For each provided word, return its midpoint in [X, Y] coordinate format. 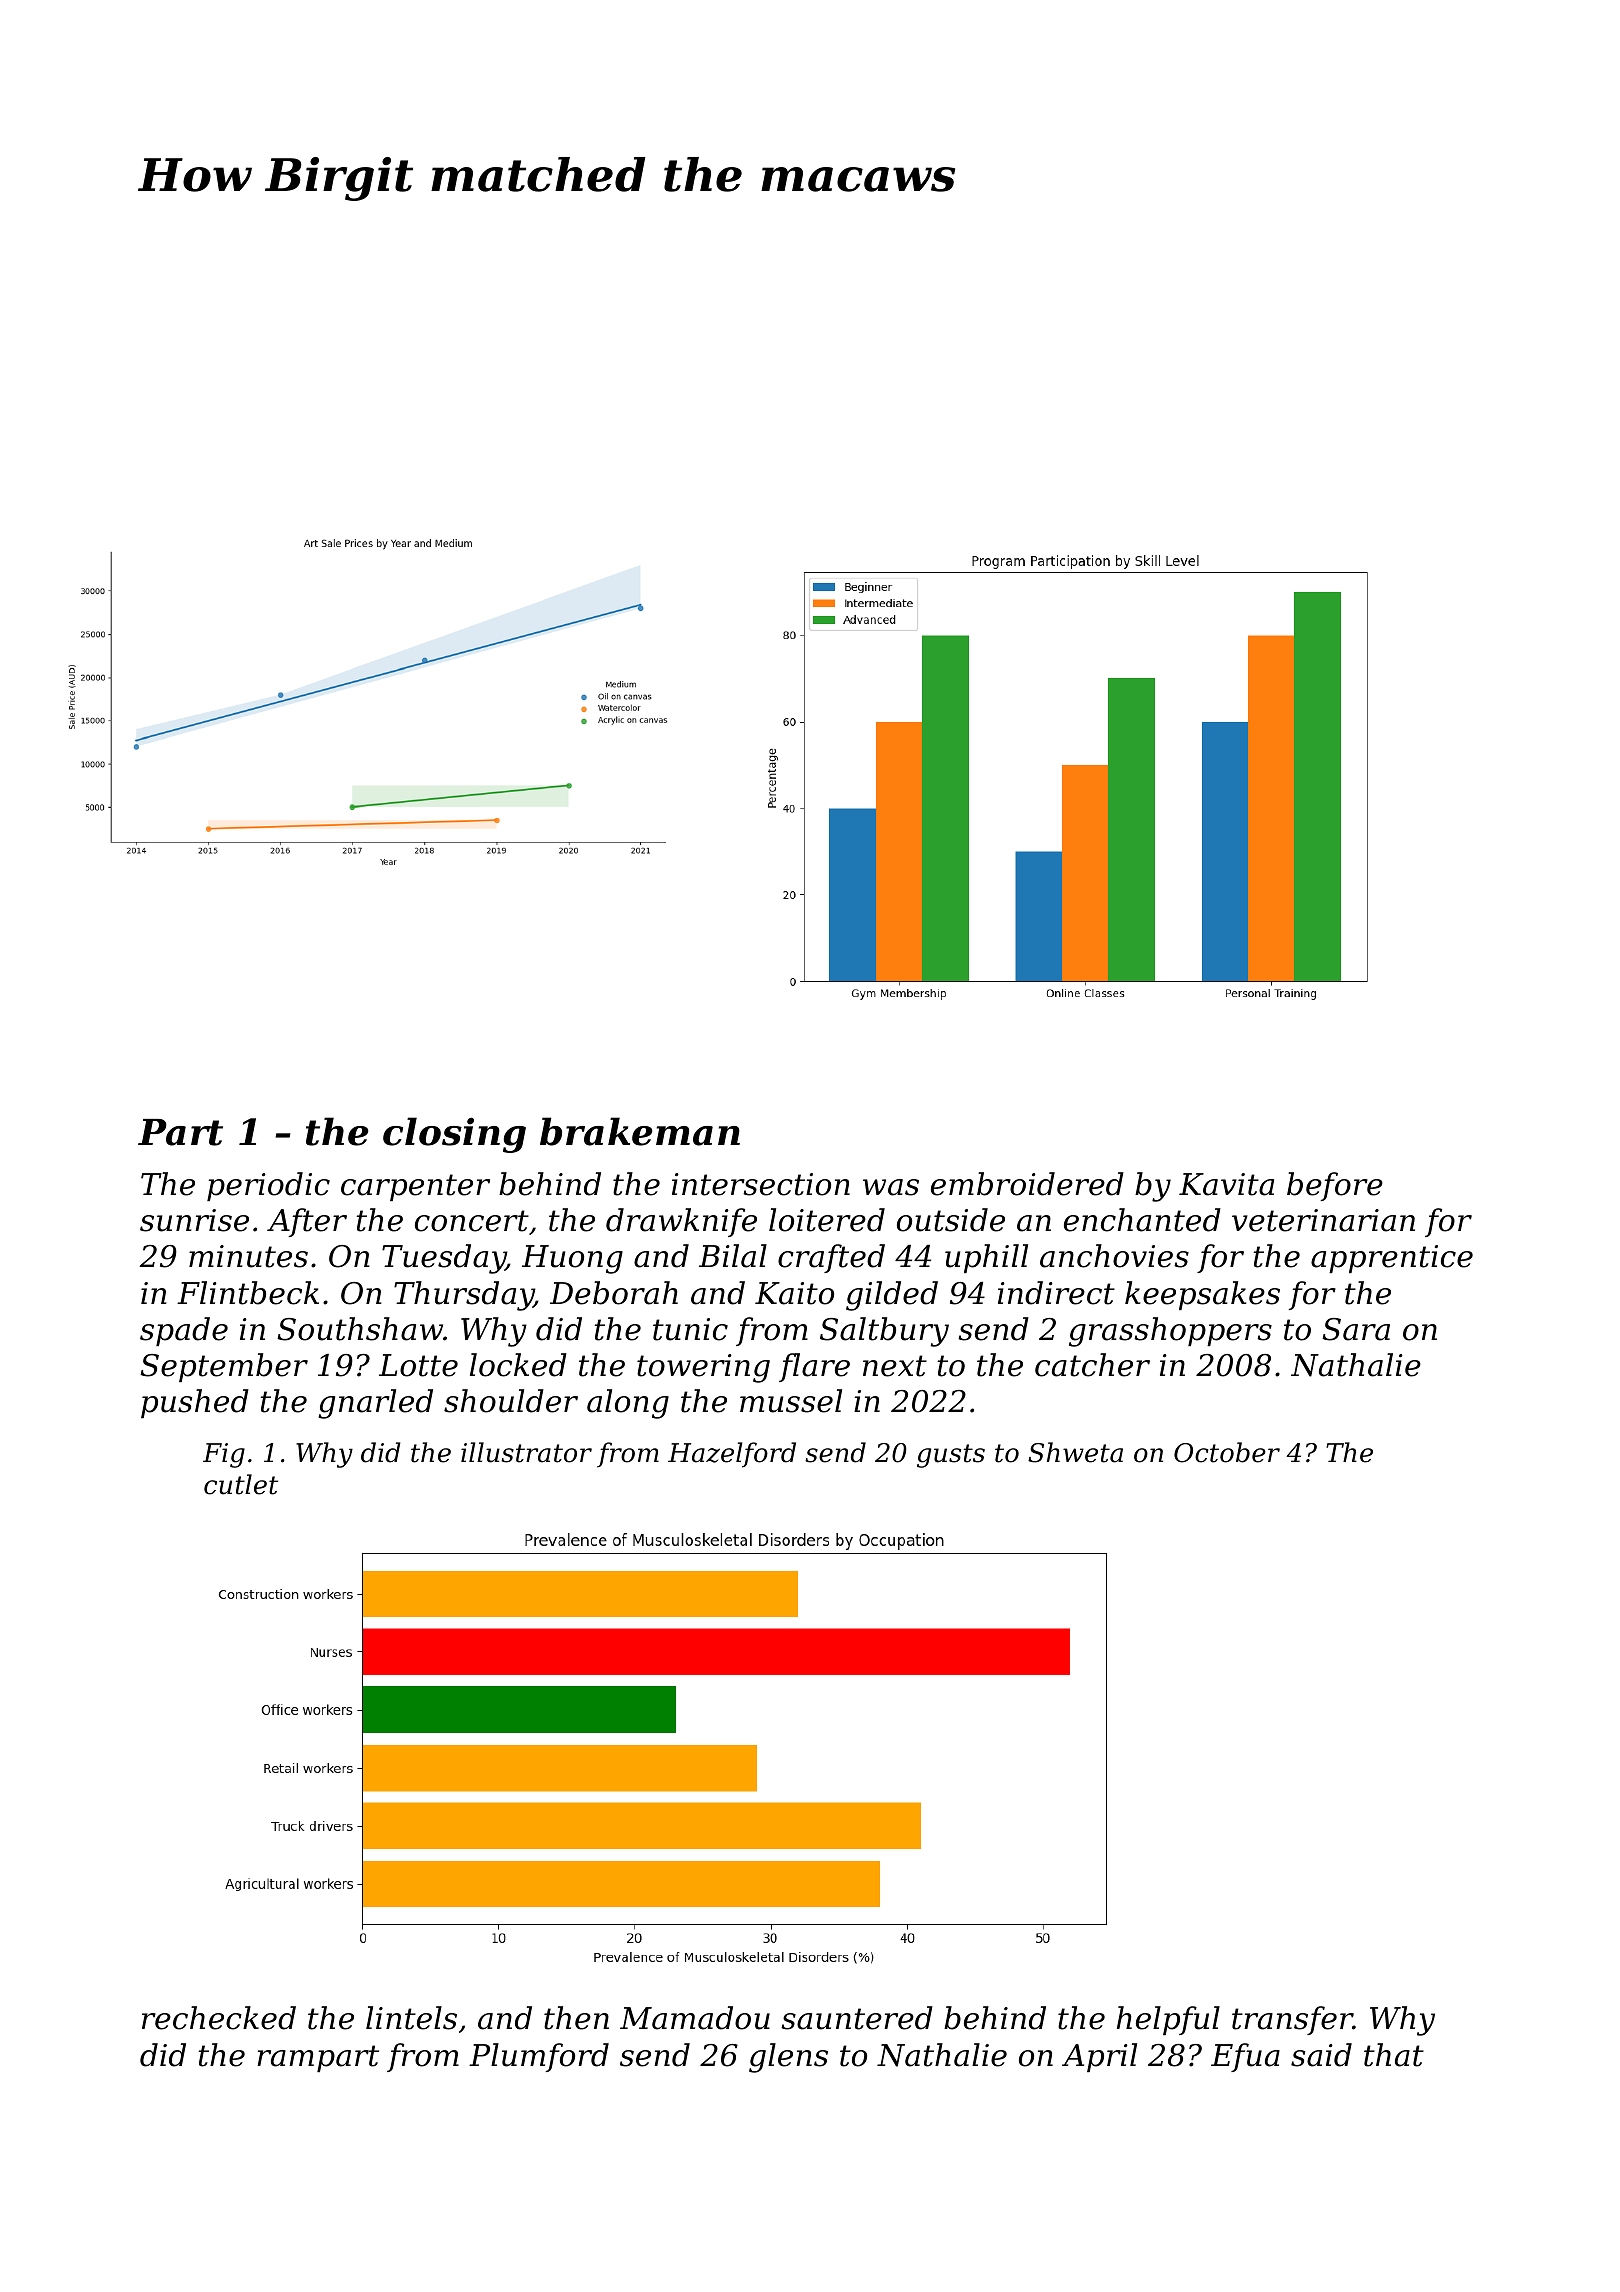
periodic [268, 1186]
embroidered [1027, 1184]
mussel [791, 1401]
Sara [1356, 1329]
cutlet [241, 1484]
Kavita [1226, 1184]
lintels [411, 2018]
